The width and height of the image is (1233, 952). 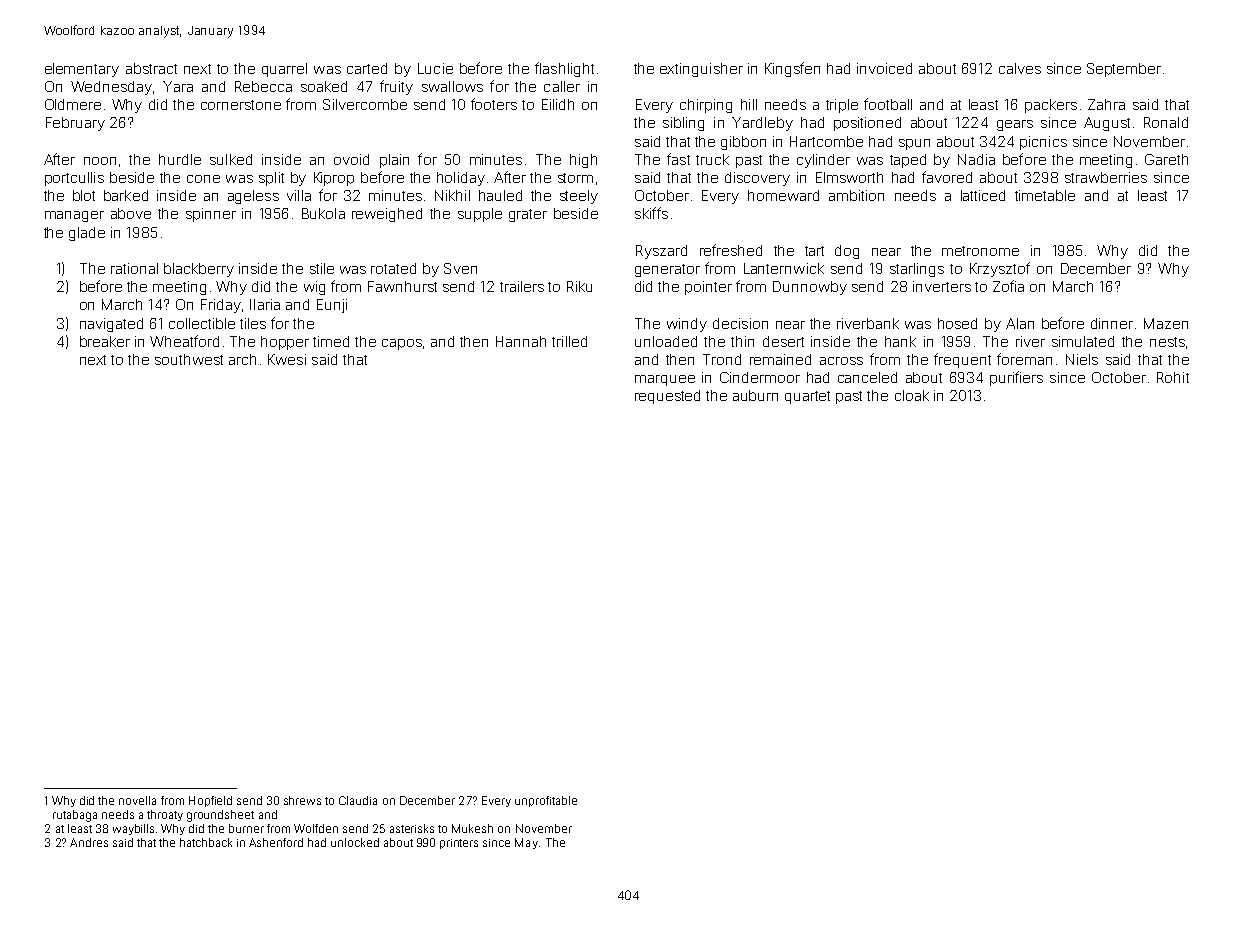 I want to click on Oldmere, so click(x=73, y=104).
